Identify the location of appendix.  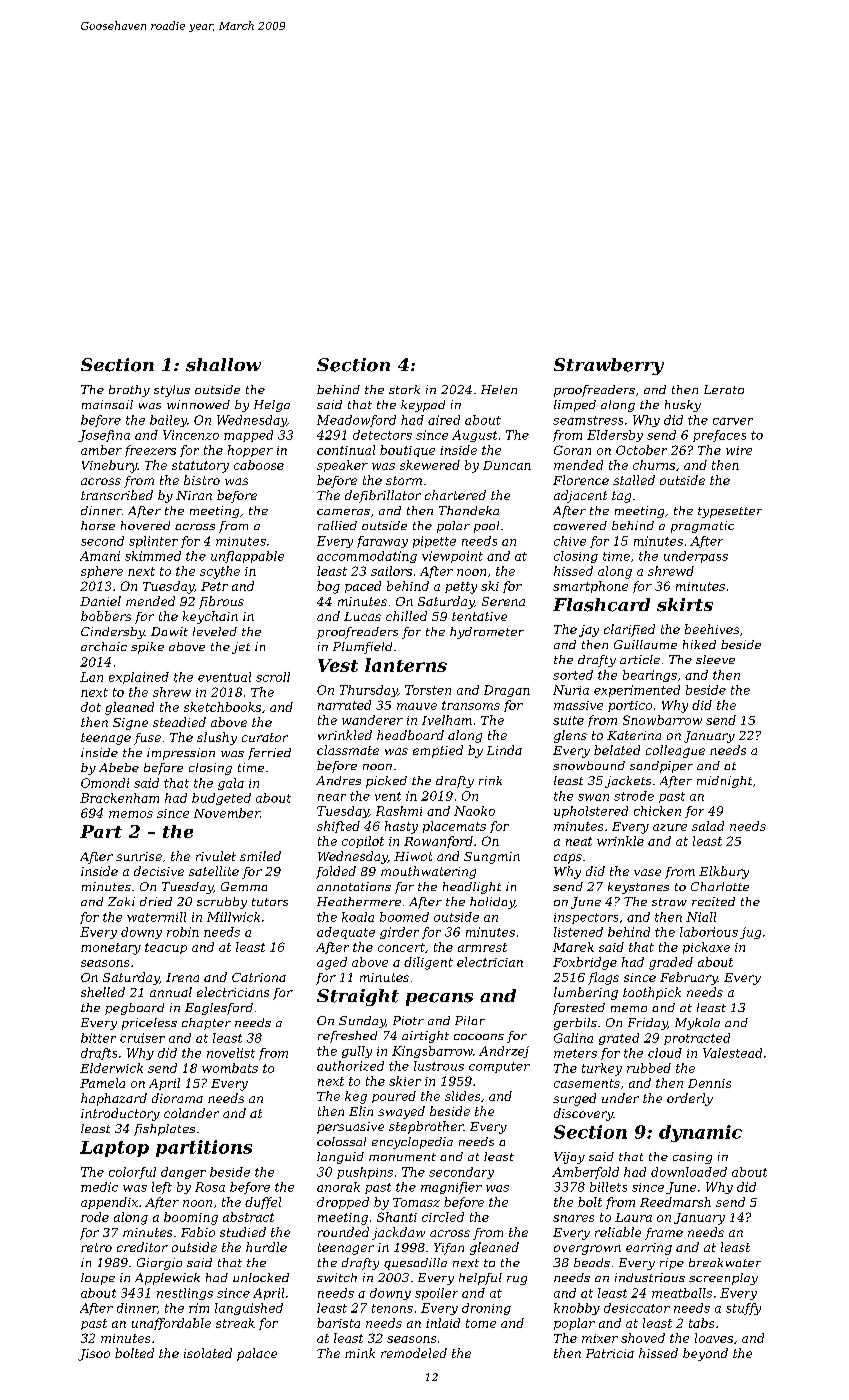
(109, 1203).
